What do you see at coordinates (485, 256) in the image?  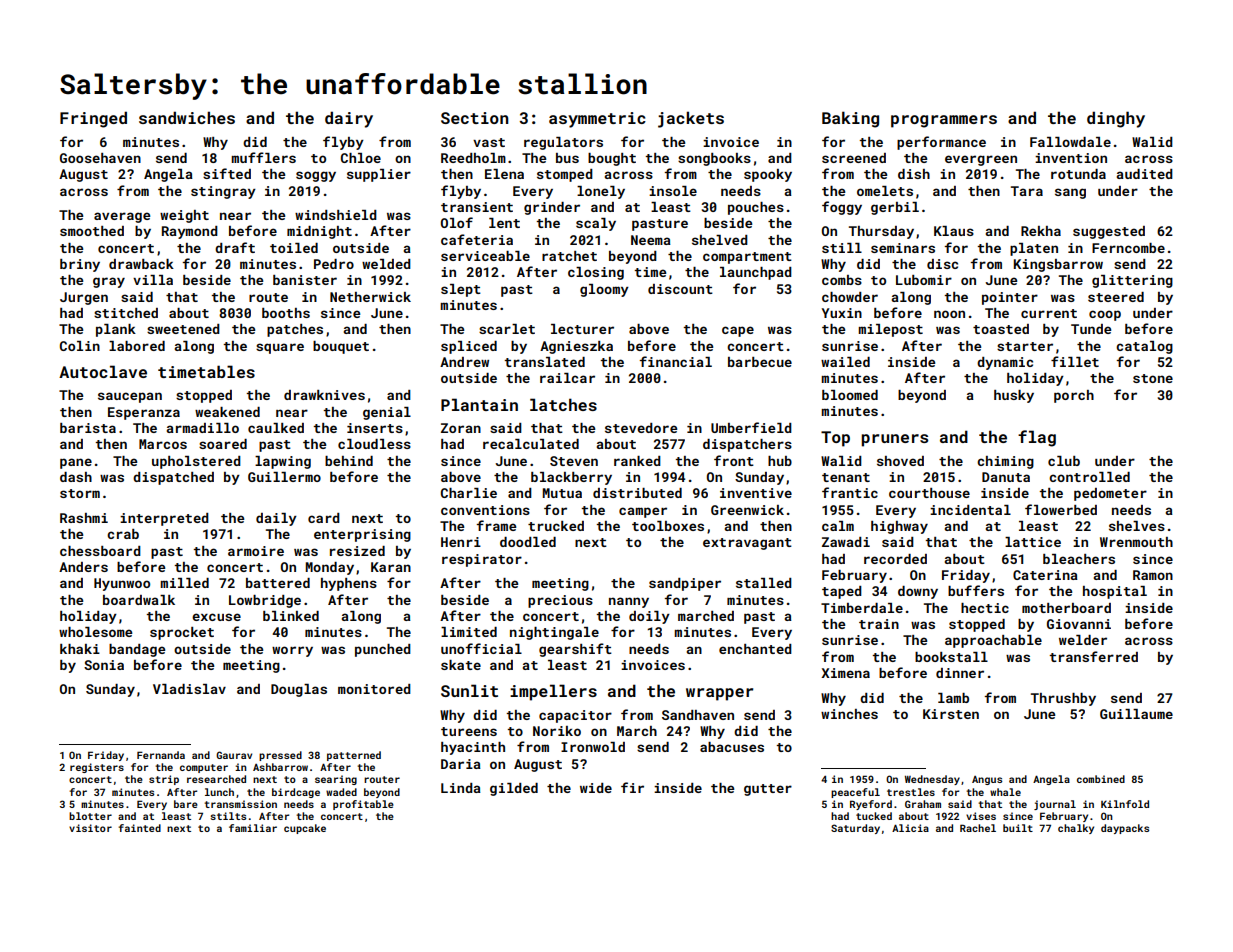 I see `serviceable` at bounding box center [485, 256].
